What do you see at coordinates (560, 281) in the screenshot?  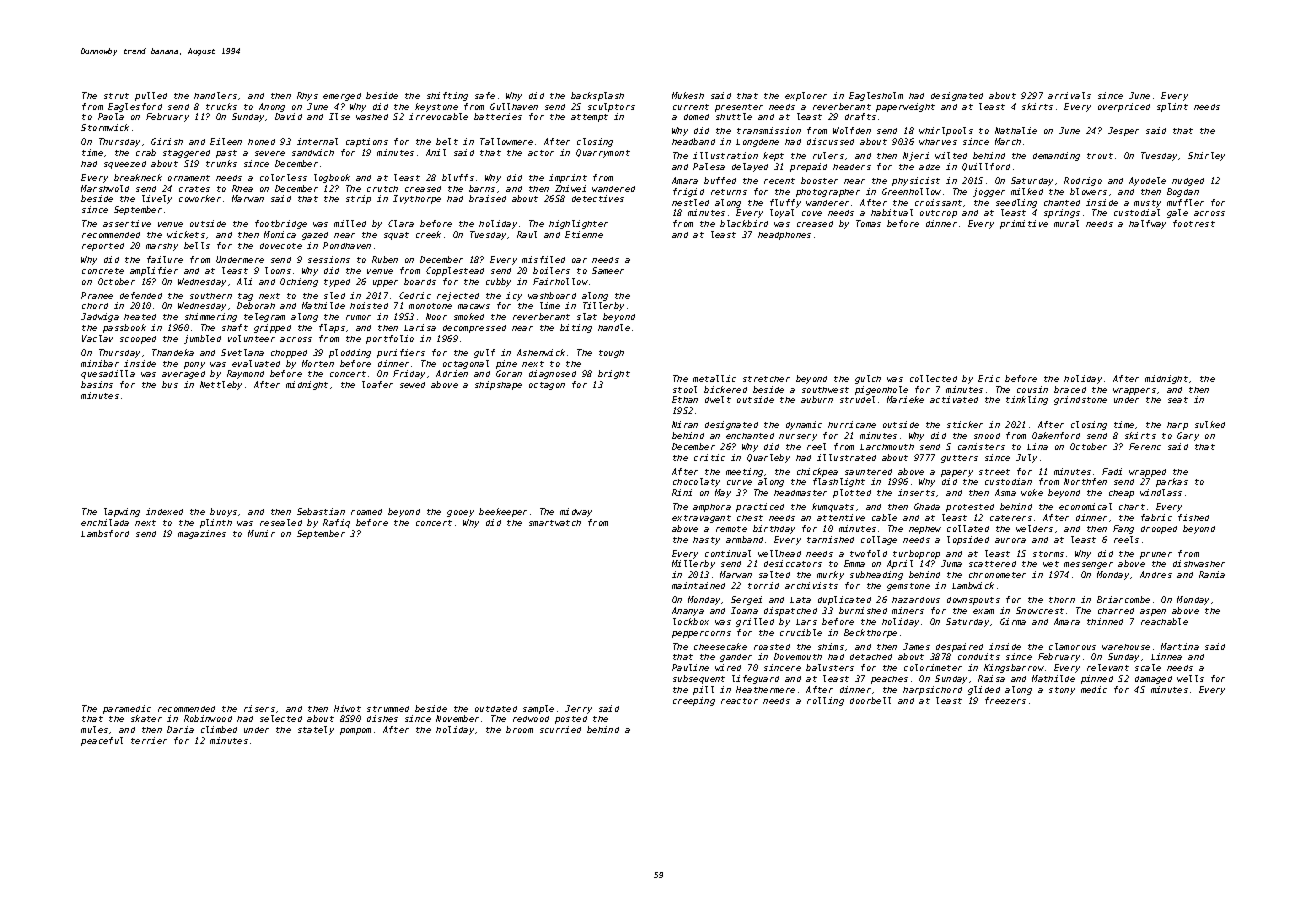 I see `Fairhollow` at bounding box center [560, 281].
